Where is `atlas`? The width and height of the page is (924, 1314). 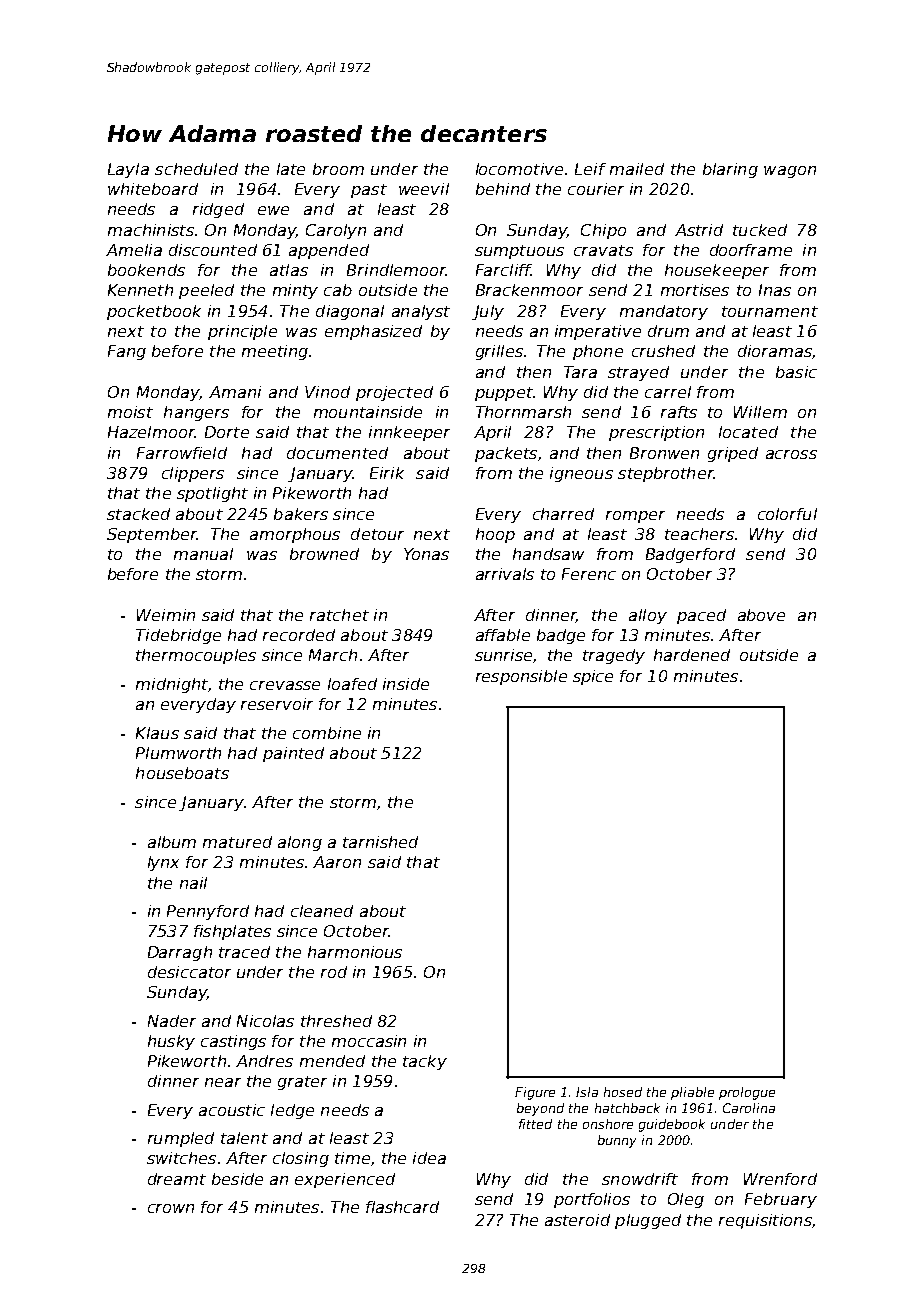 atlas is located at coordinates (289, 270).
